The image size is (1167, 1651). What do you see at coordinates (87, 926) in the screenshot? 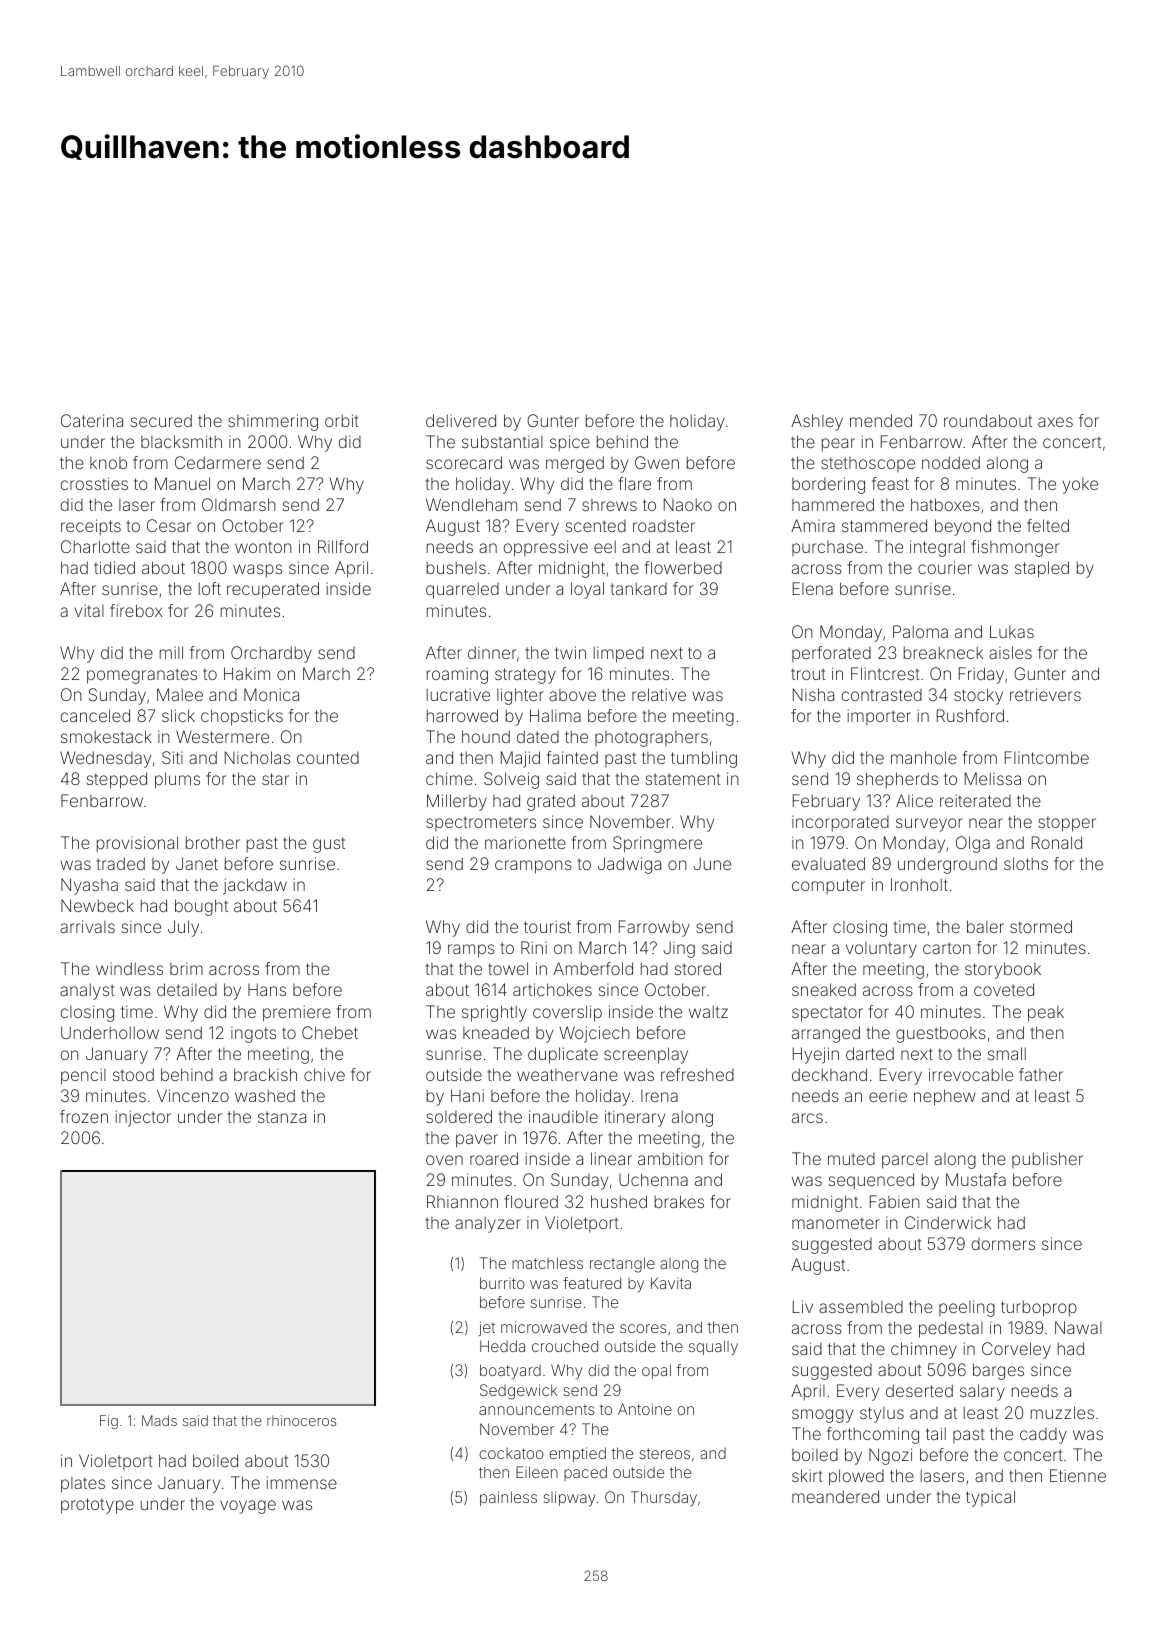
I see `arrivals` at bounding box center [87, 926].
